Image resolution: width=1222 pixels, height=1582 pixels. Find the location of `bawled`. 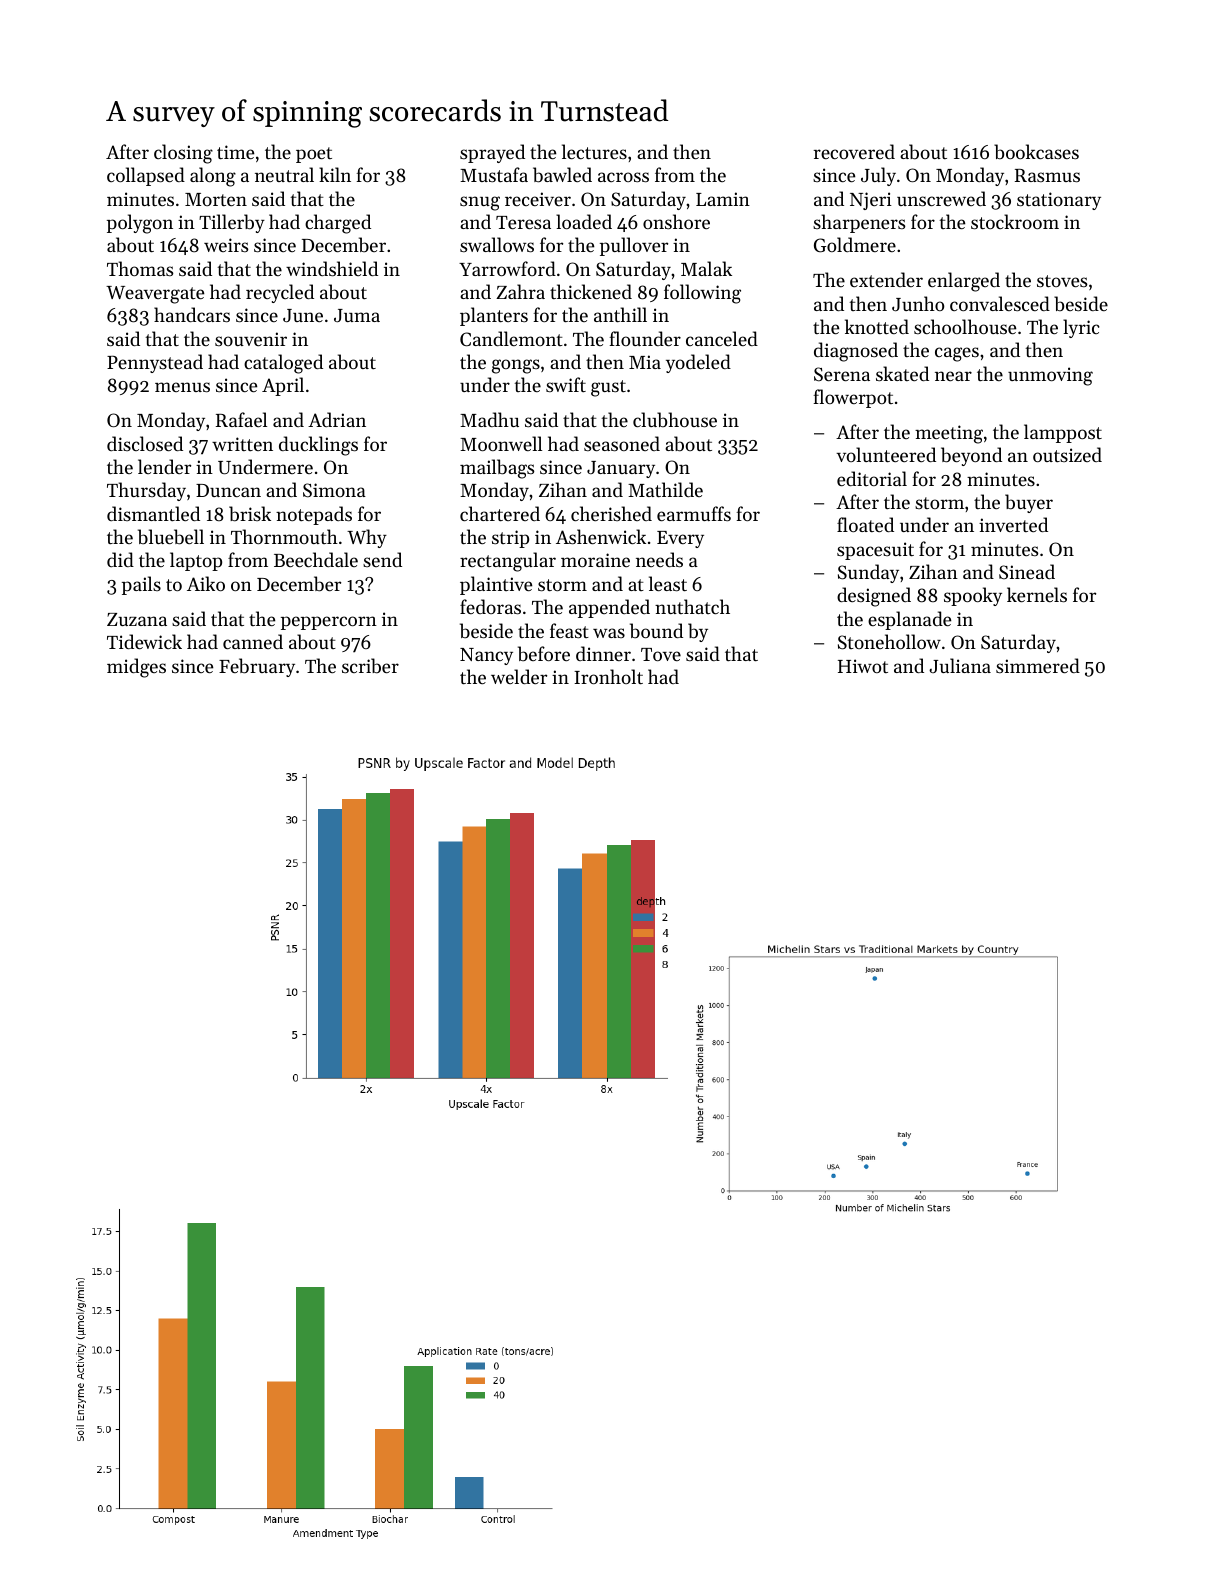

bawled is located at coordinates (562, 175).
